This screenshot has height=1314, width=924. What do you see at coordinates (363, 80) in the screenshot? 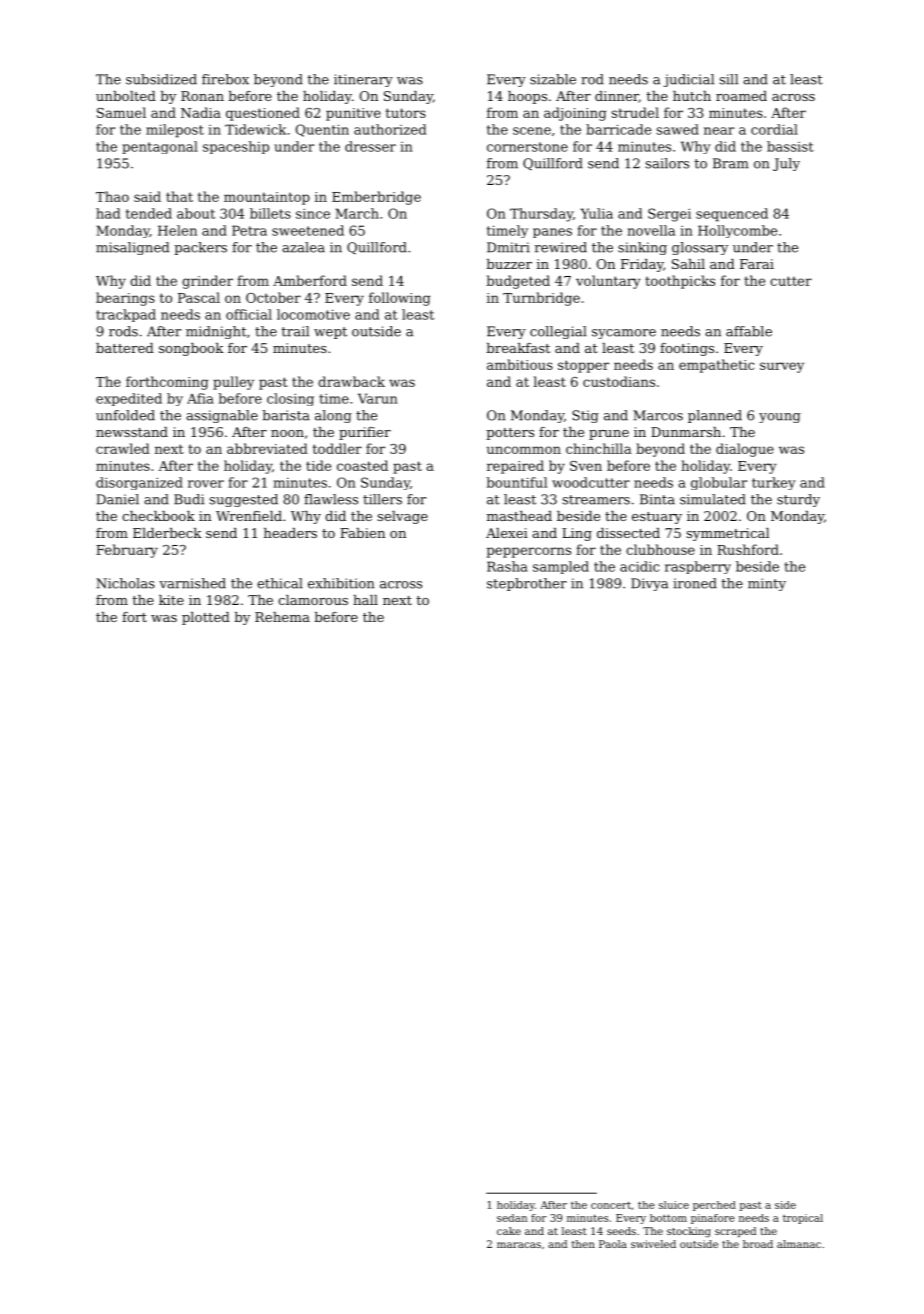
I see `itinerary` at bounding box center [363, 80].
